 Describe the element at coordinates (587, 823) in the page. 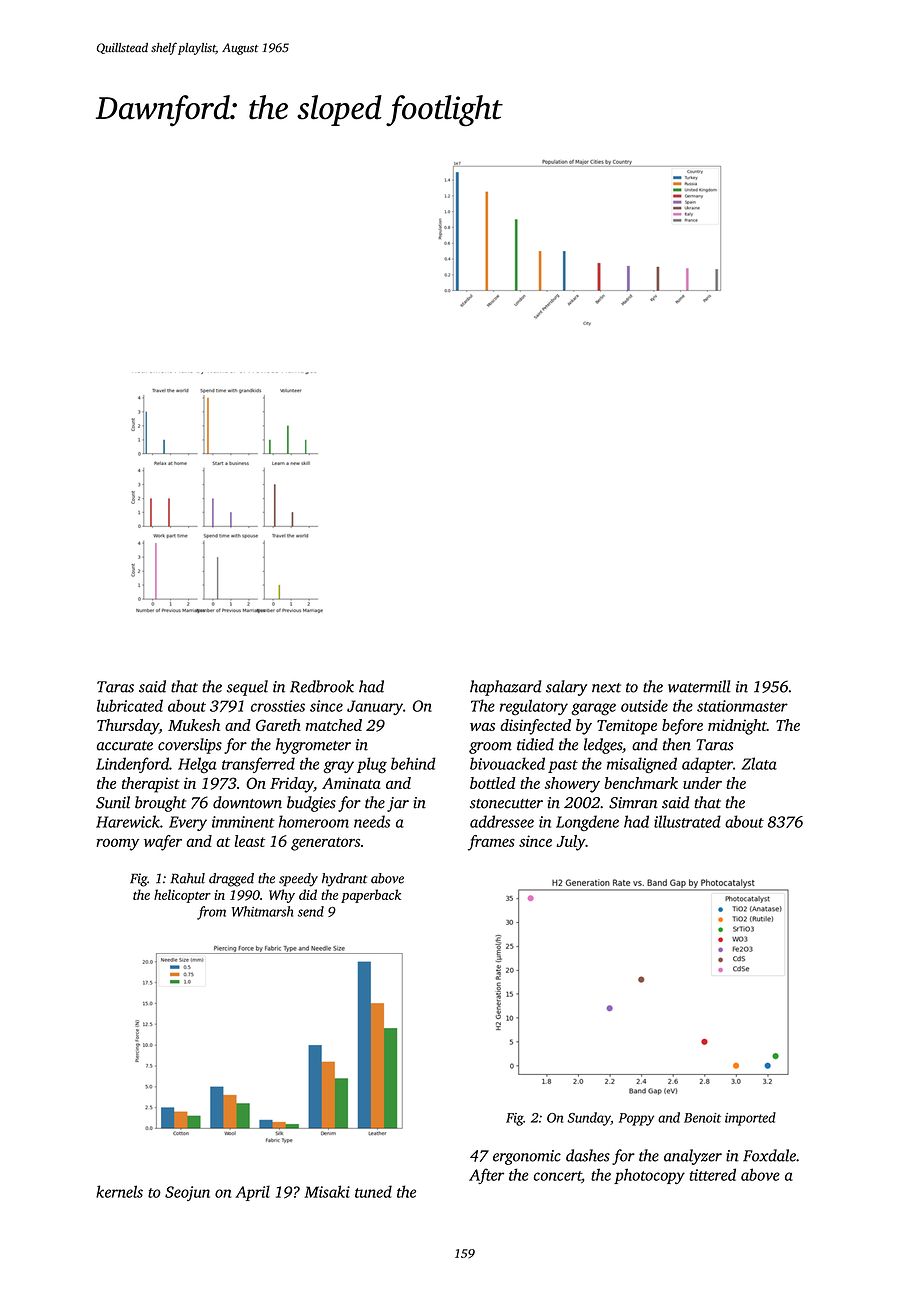

I see `Longdene` at that location.
